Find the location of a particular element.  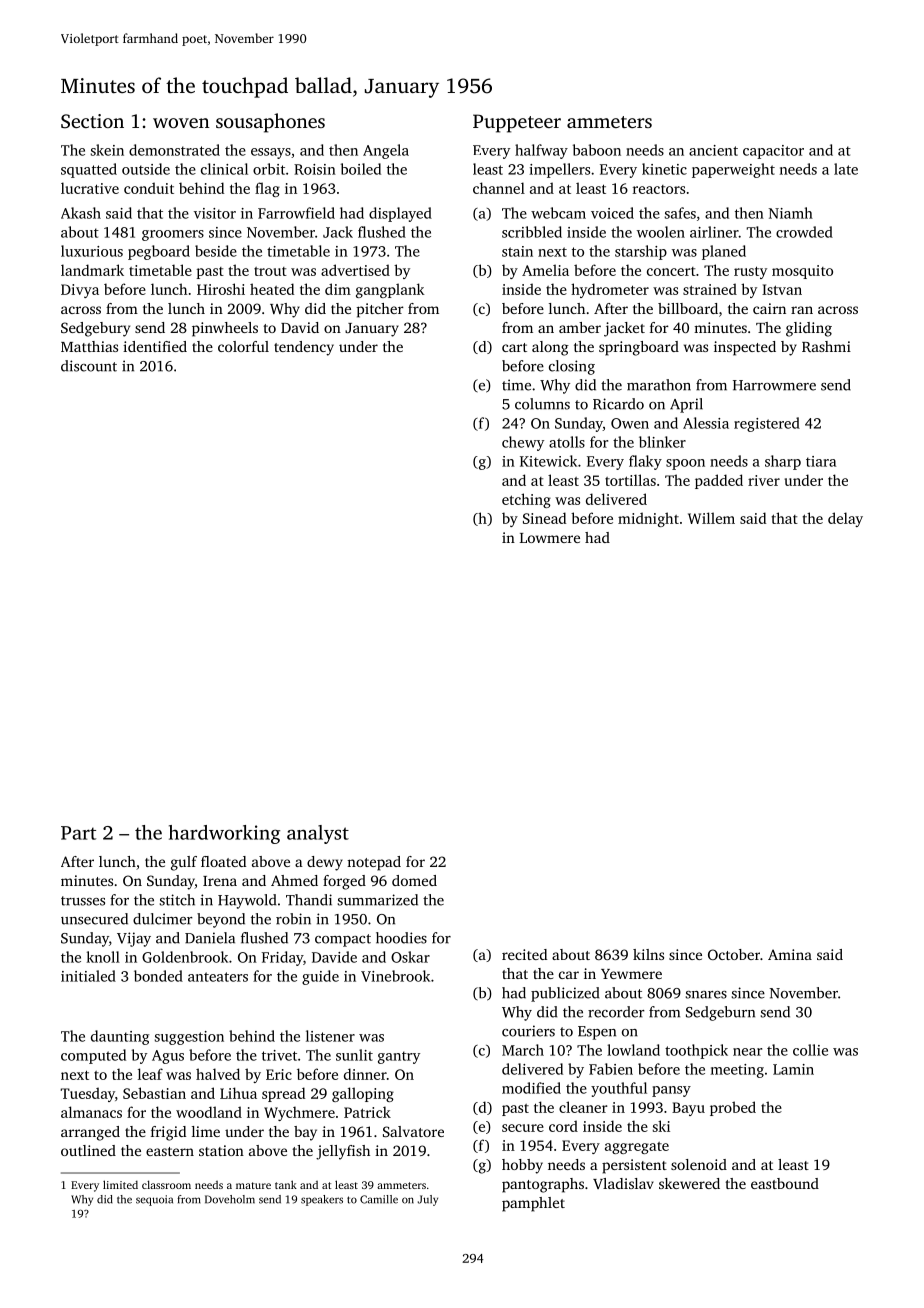

etching is located at coordinates (526, 500).
